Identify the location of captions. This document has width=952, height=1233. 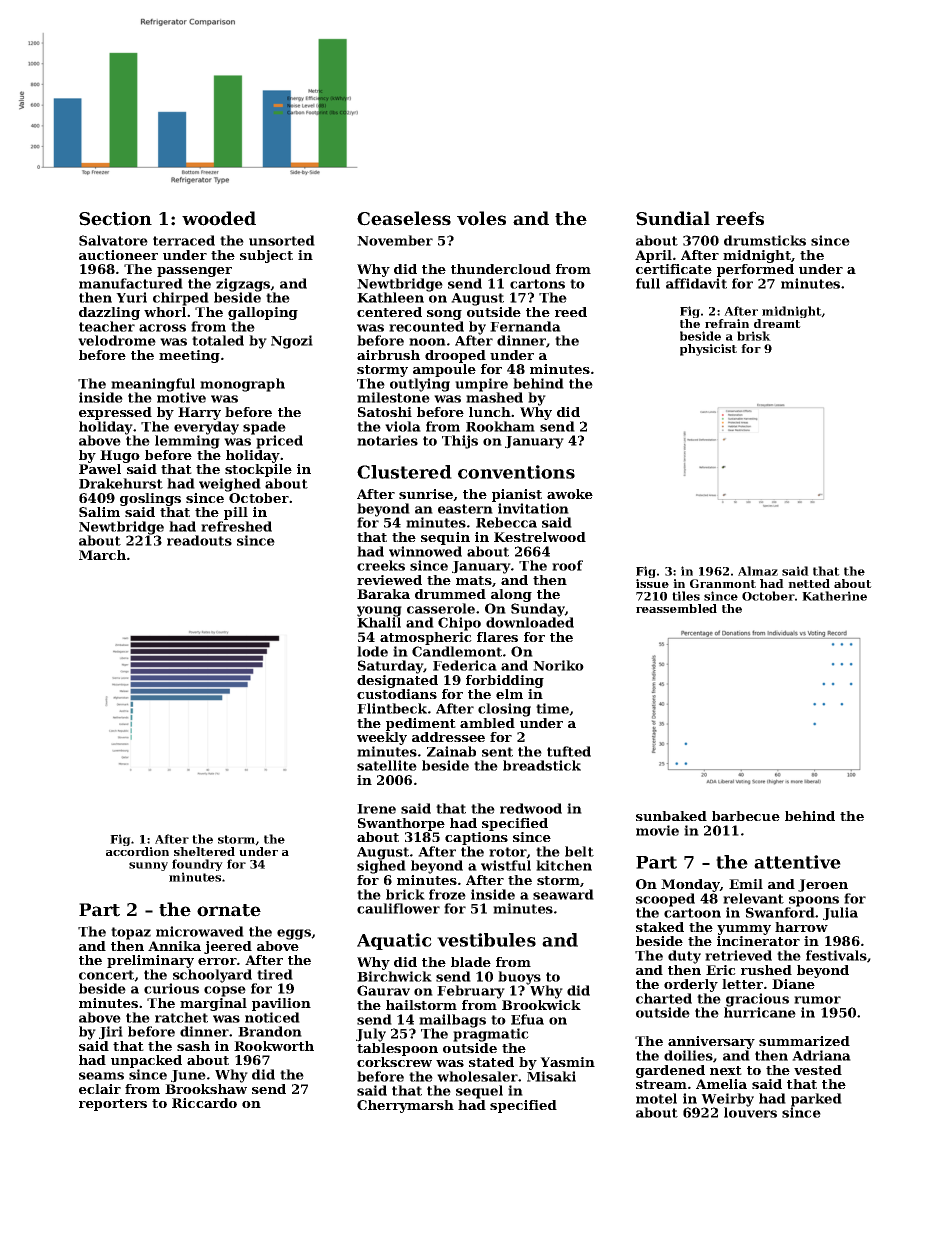
(476, 838).
